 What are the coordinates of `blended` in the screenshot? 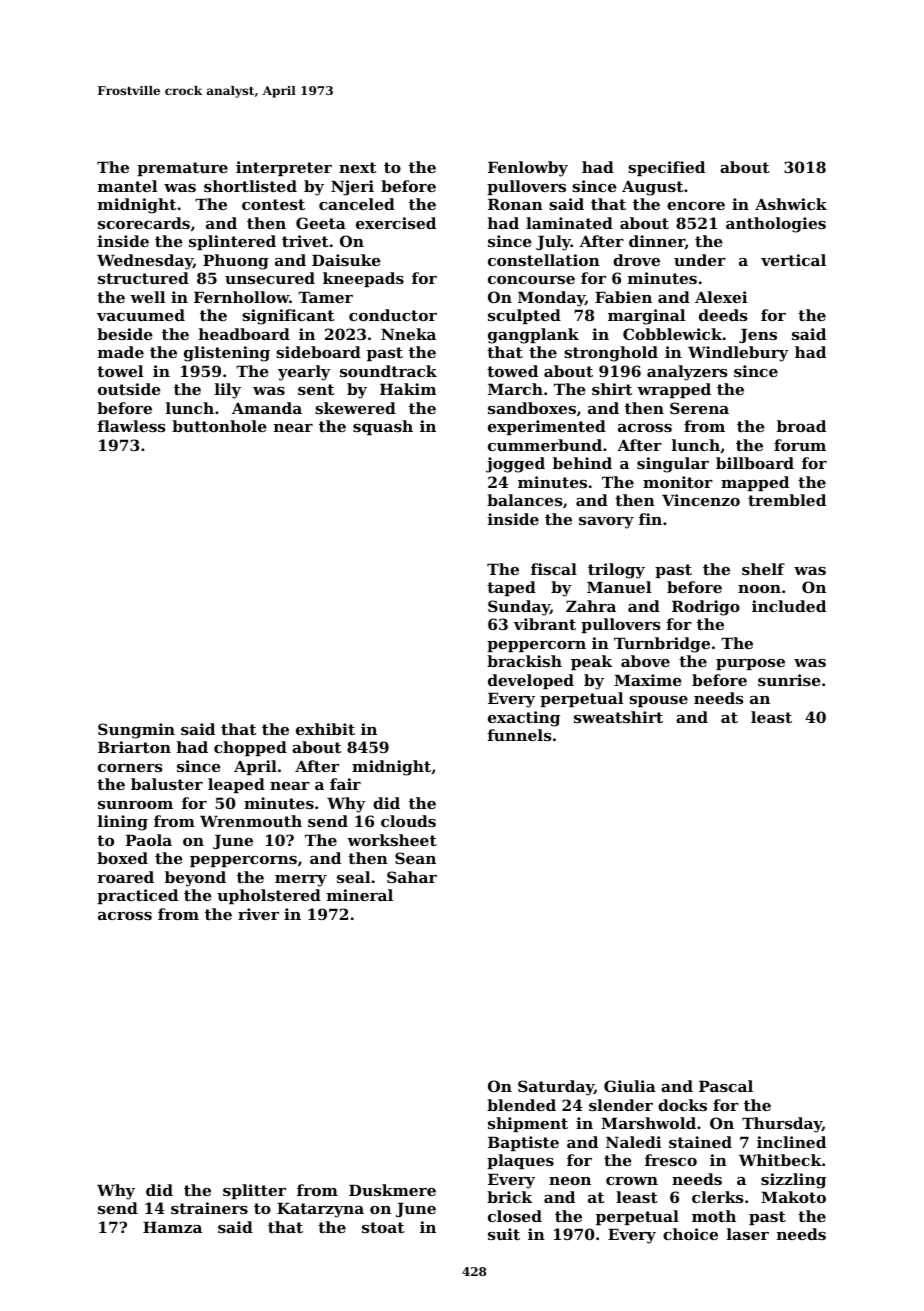 It's located at (521, 1105).
